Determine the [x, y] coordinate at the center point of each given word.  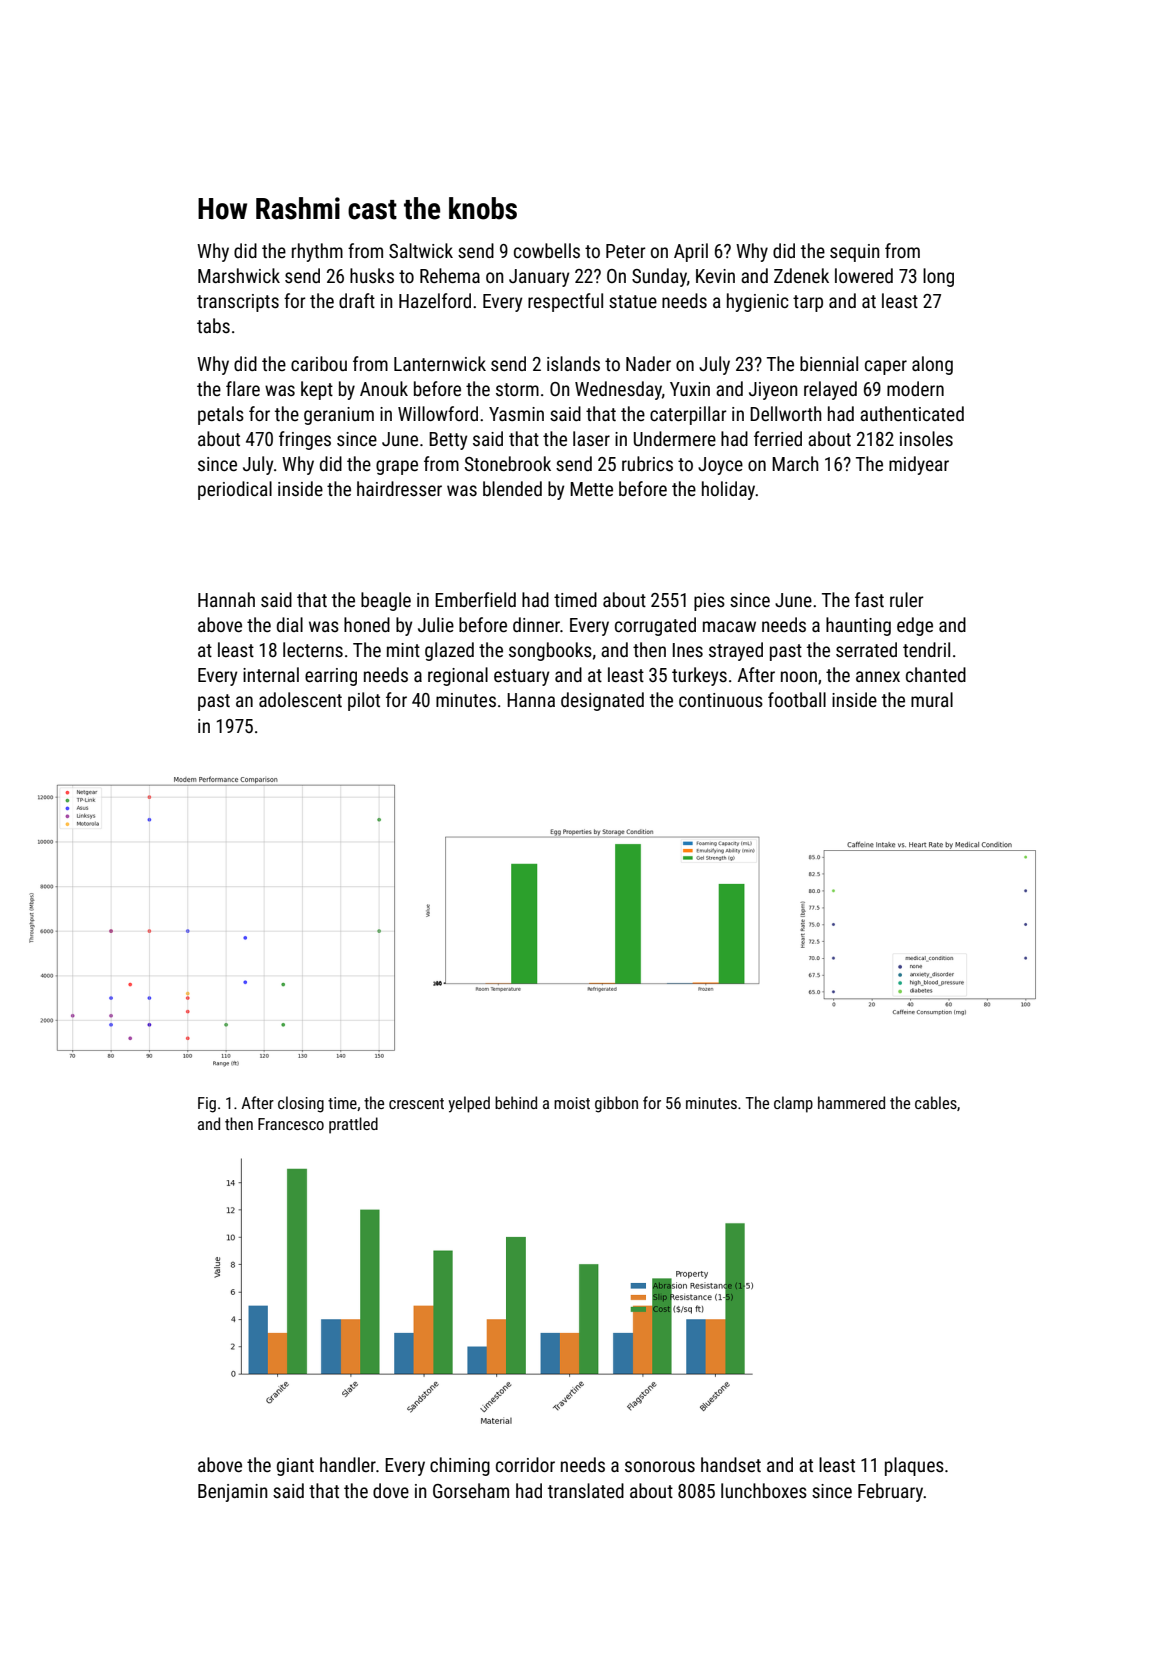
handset [731, 1464]
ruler [907, 599]
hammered [851, 1102]
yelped [469, 1104]
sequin [855, 253]
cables [936, 1102]
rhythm [317, 252]
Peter [626, 251]
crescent [416, 1103]
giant [295, 1467]
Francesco [291, 1124]
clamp [793, 1104]
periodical [235, 490]
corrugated [655, 626]
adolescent [300, 699]
